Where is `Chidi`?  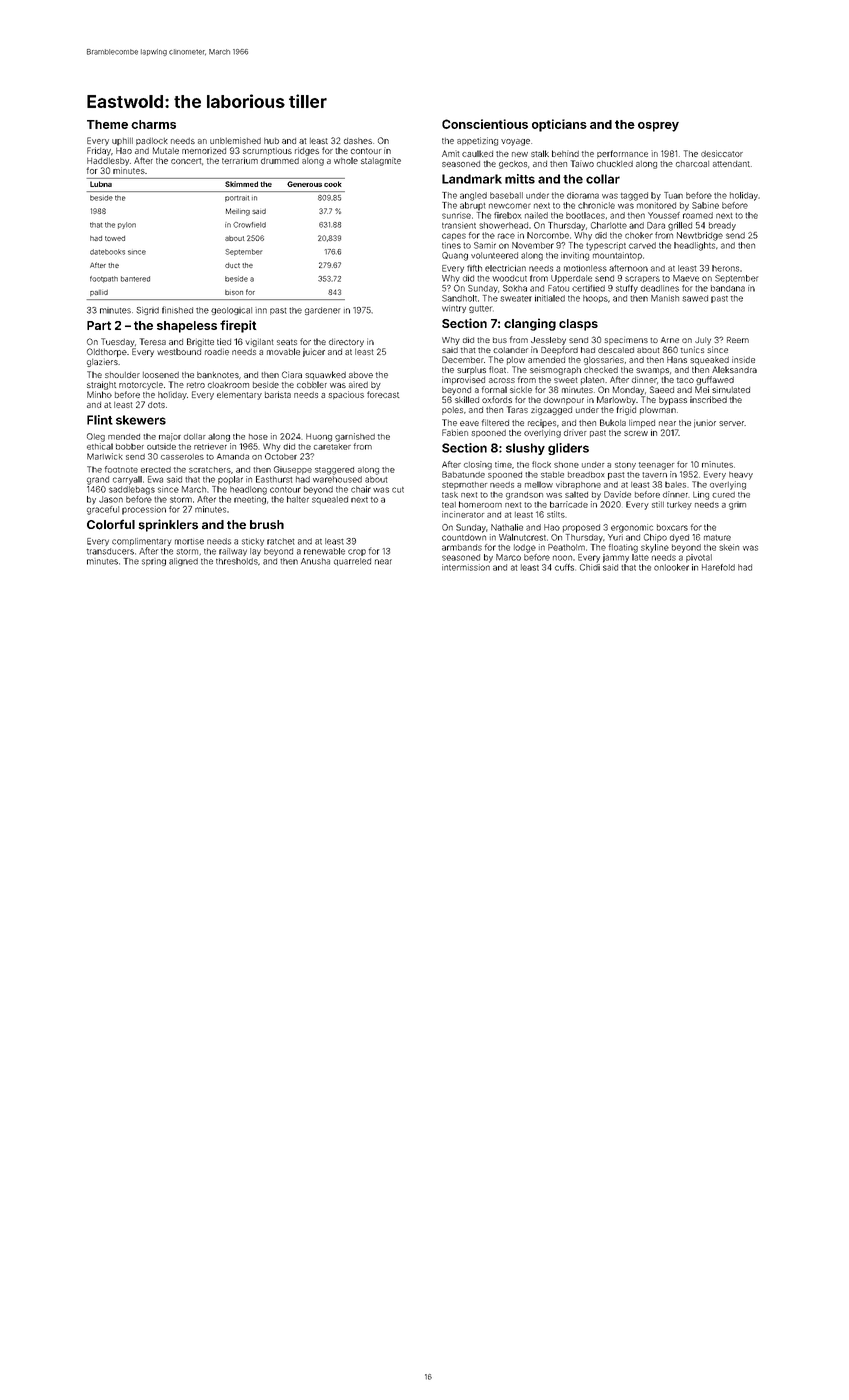
Chidi is located at coordinates (590, 567).
